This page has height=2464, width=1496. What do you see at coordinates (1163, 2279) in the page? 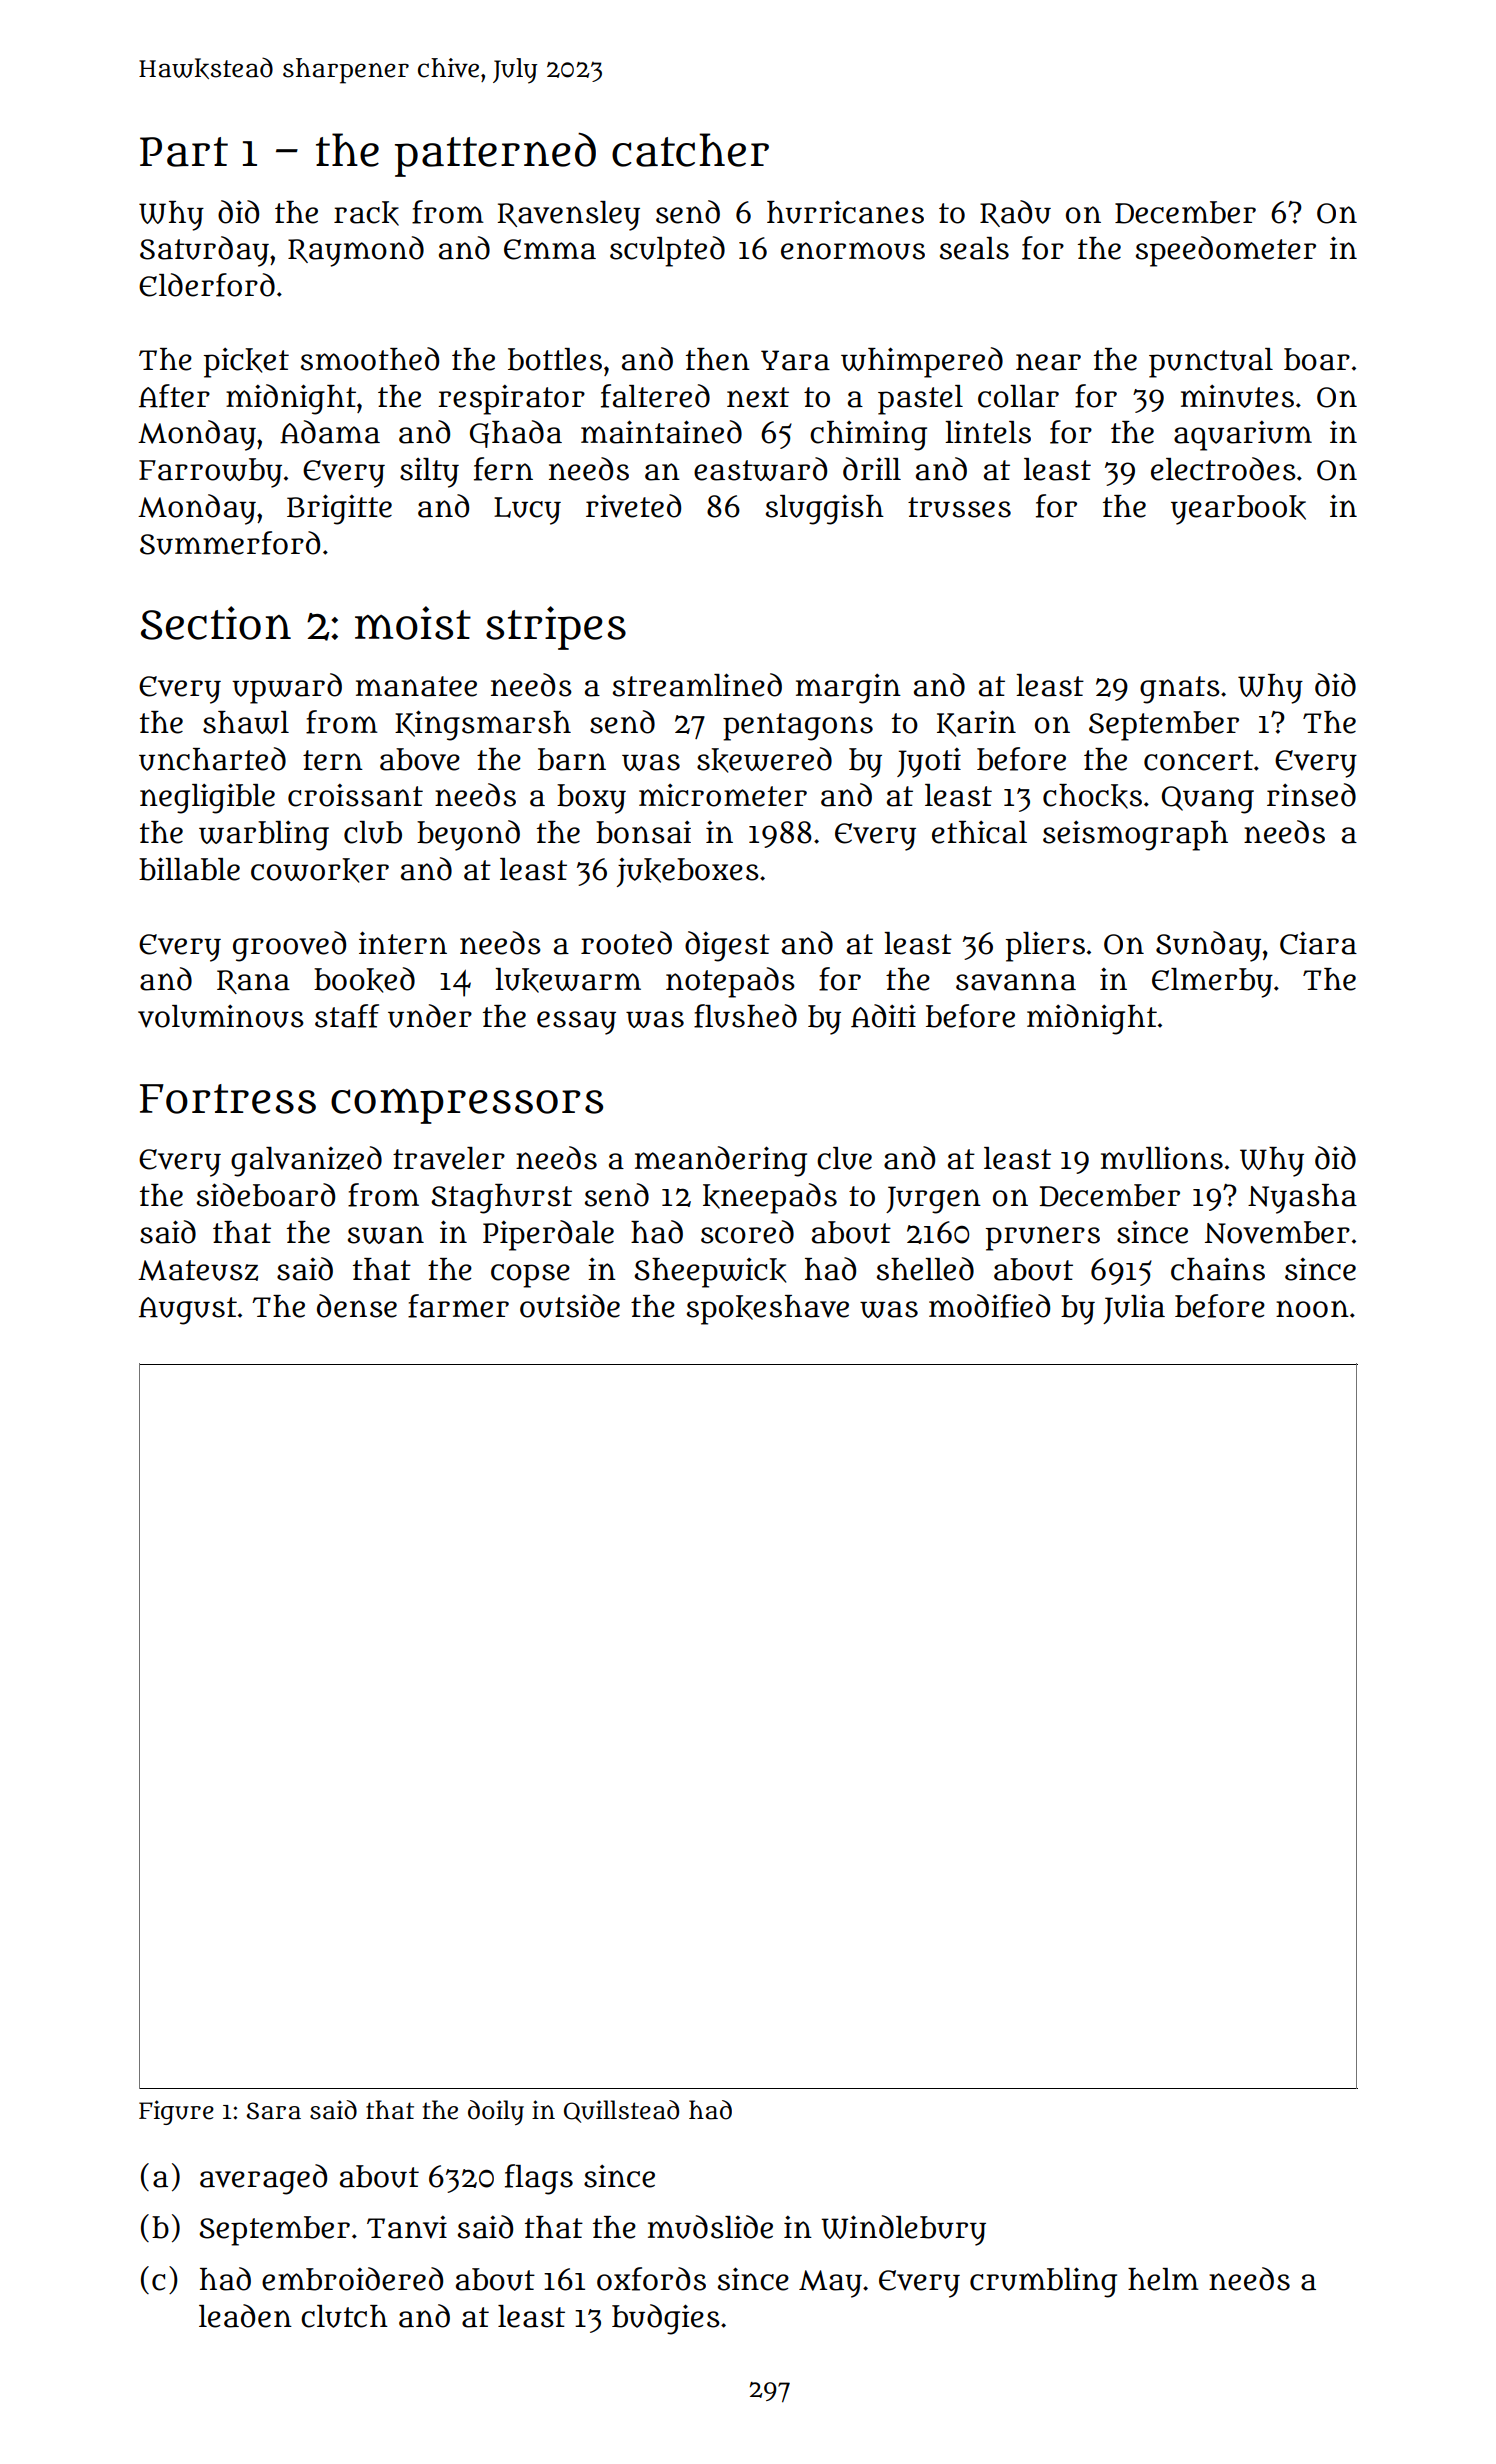
I see `helm` at bounding box center [1163, 2279].
